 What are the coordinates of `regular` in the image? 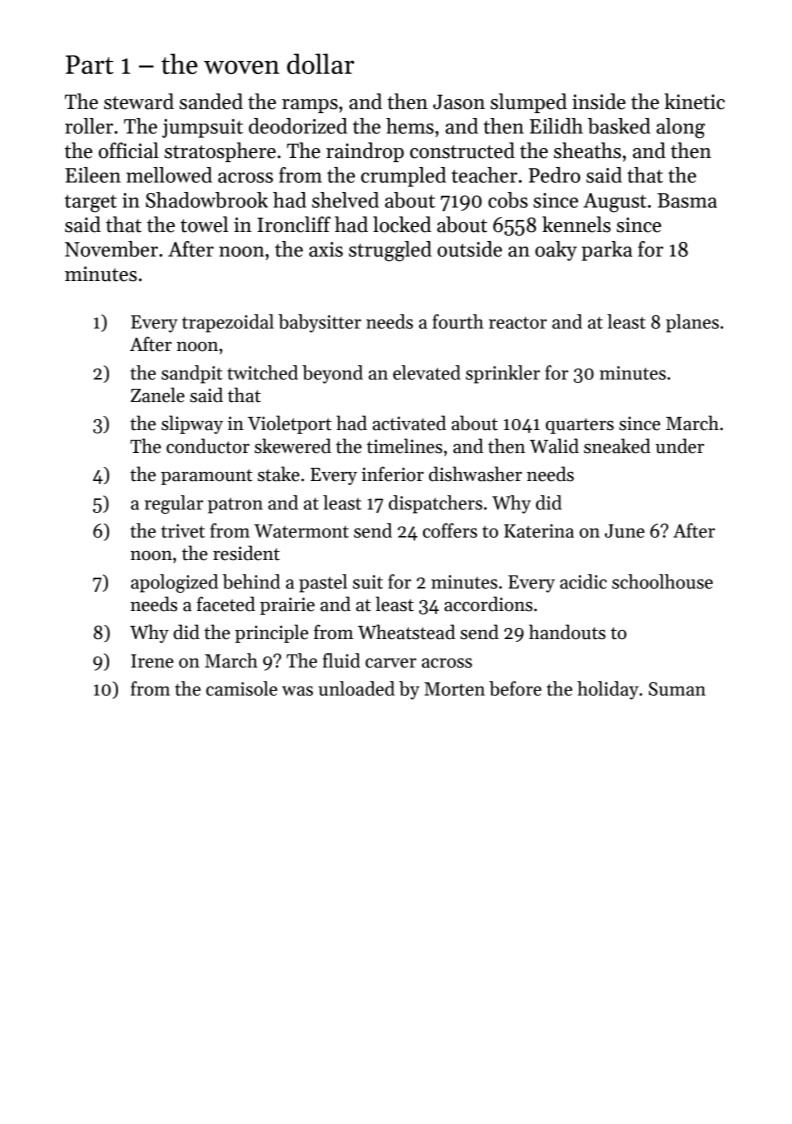 It's located at (174, 504).
